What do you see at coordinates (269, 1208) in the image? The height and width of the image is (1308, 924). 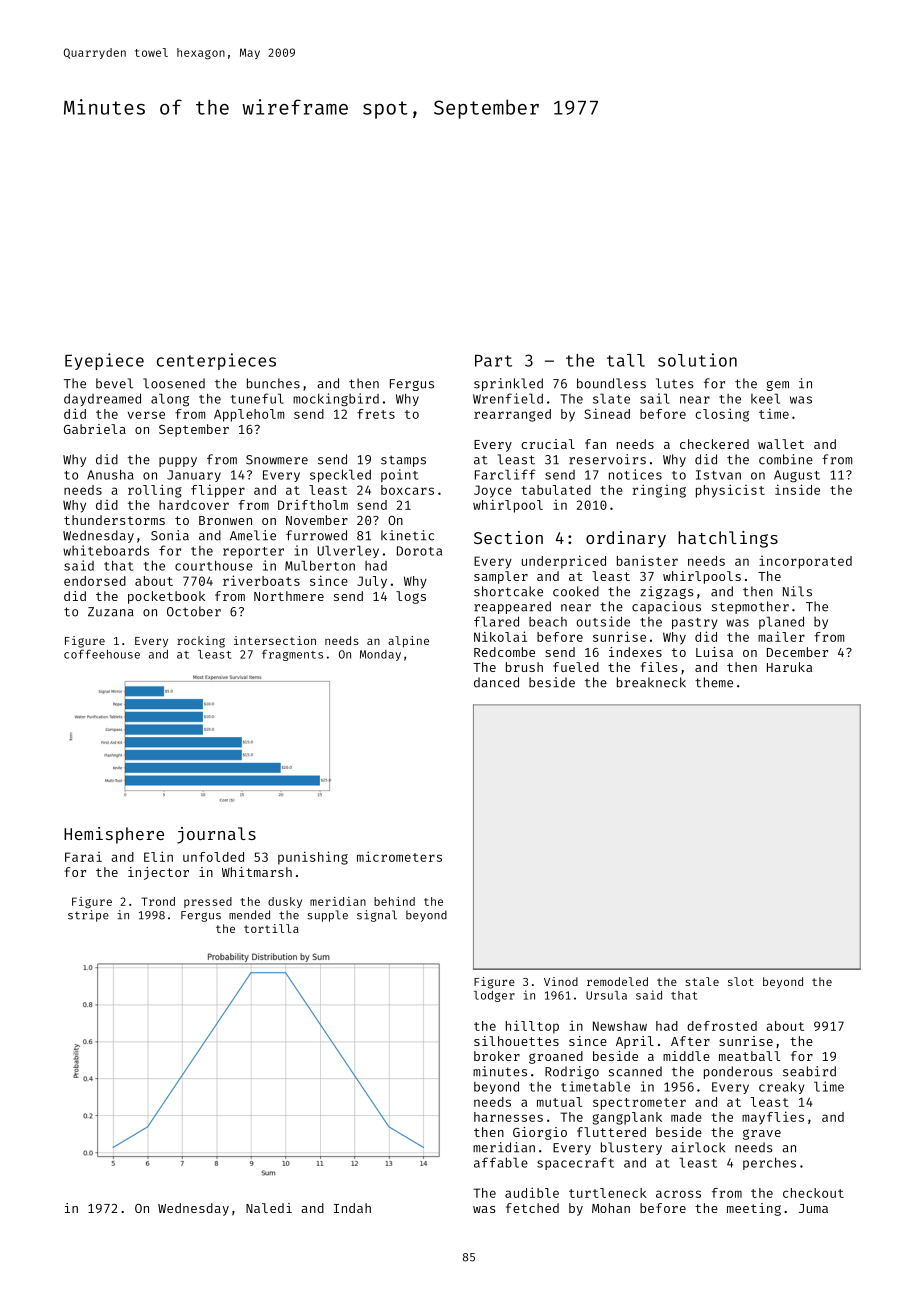 I see `Naledi` at bounding box center [269, 1208].
